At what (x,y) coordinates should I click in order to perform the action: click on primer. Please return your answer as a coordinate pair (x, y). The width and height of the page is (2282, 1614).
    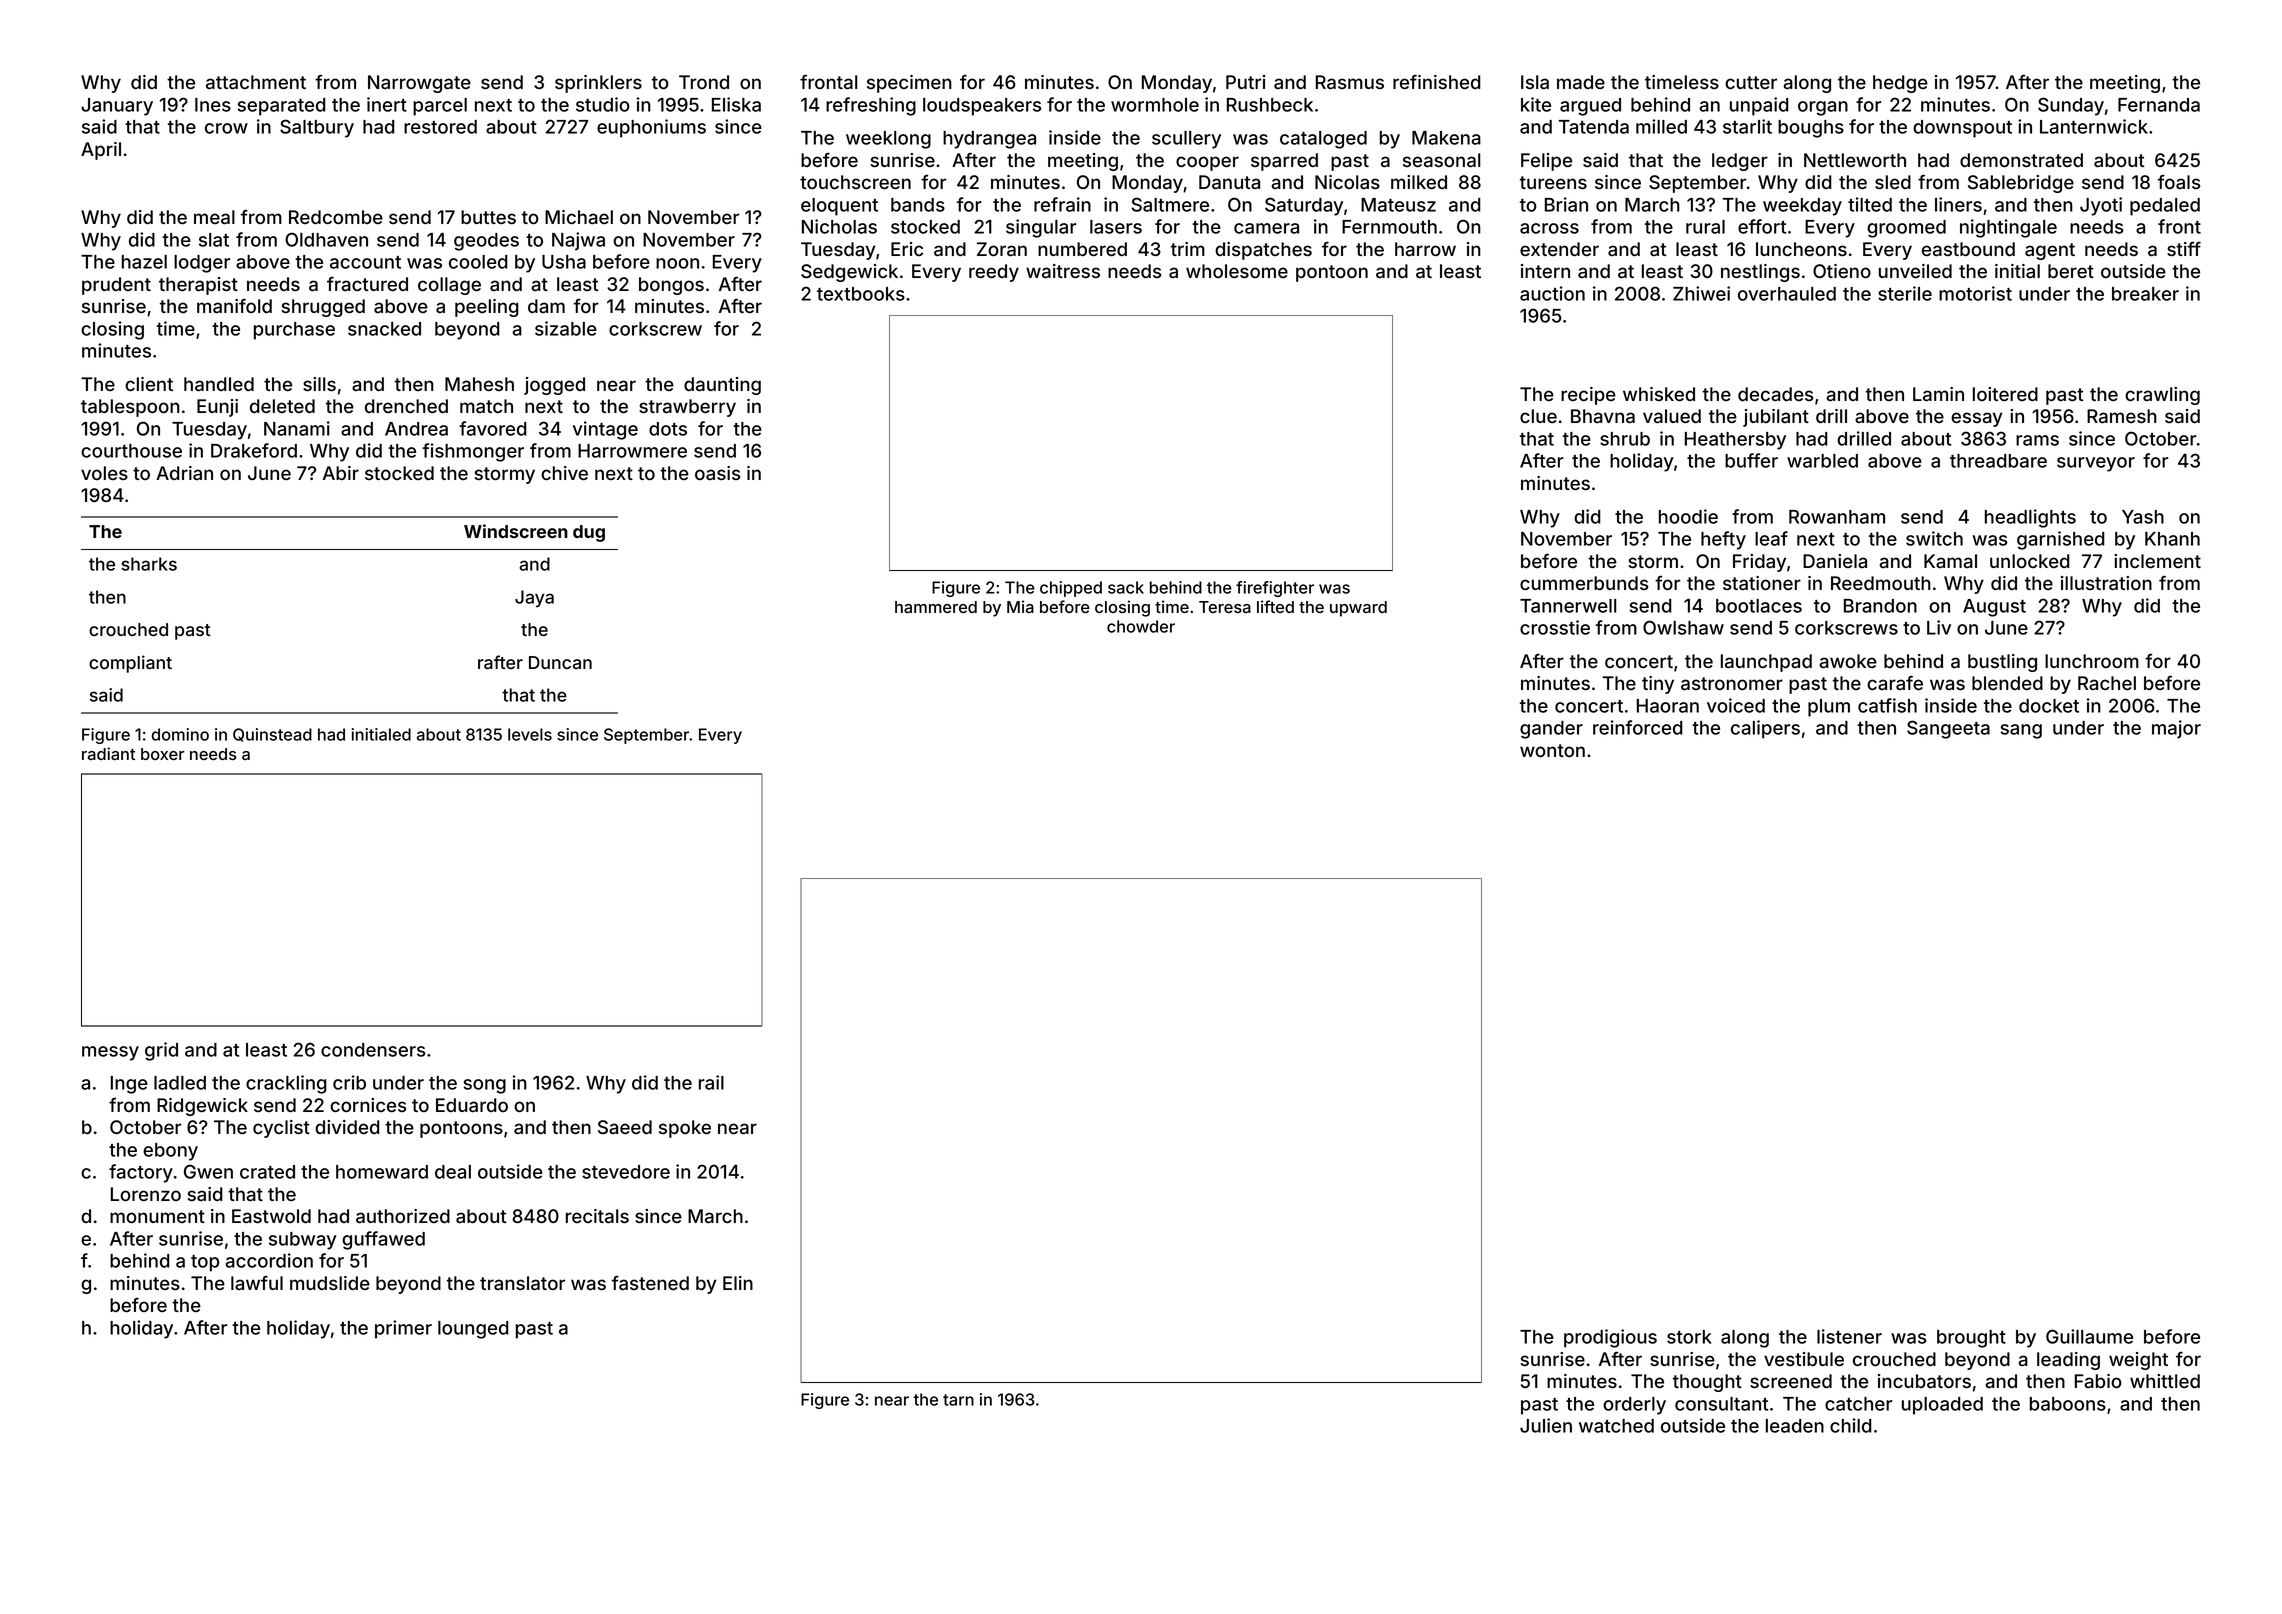
    Looking at the image, I should click on (403, 1329).
